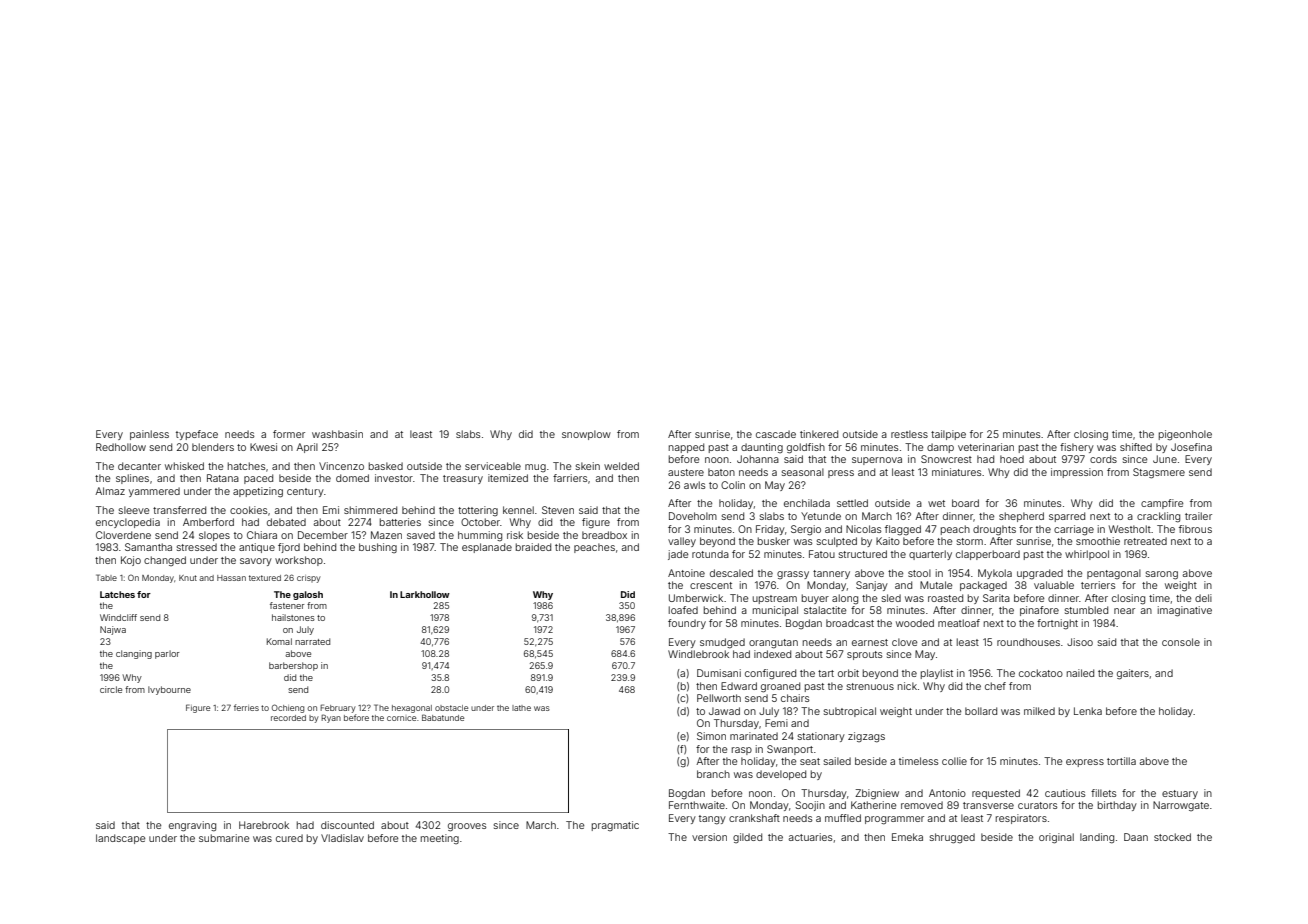  What do you see at coordinates (907, 686) in the screenshot?
I see `nick` at bounding box center [907, 686].
